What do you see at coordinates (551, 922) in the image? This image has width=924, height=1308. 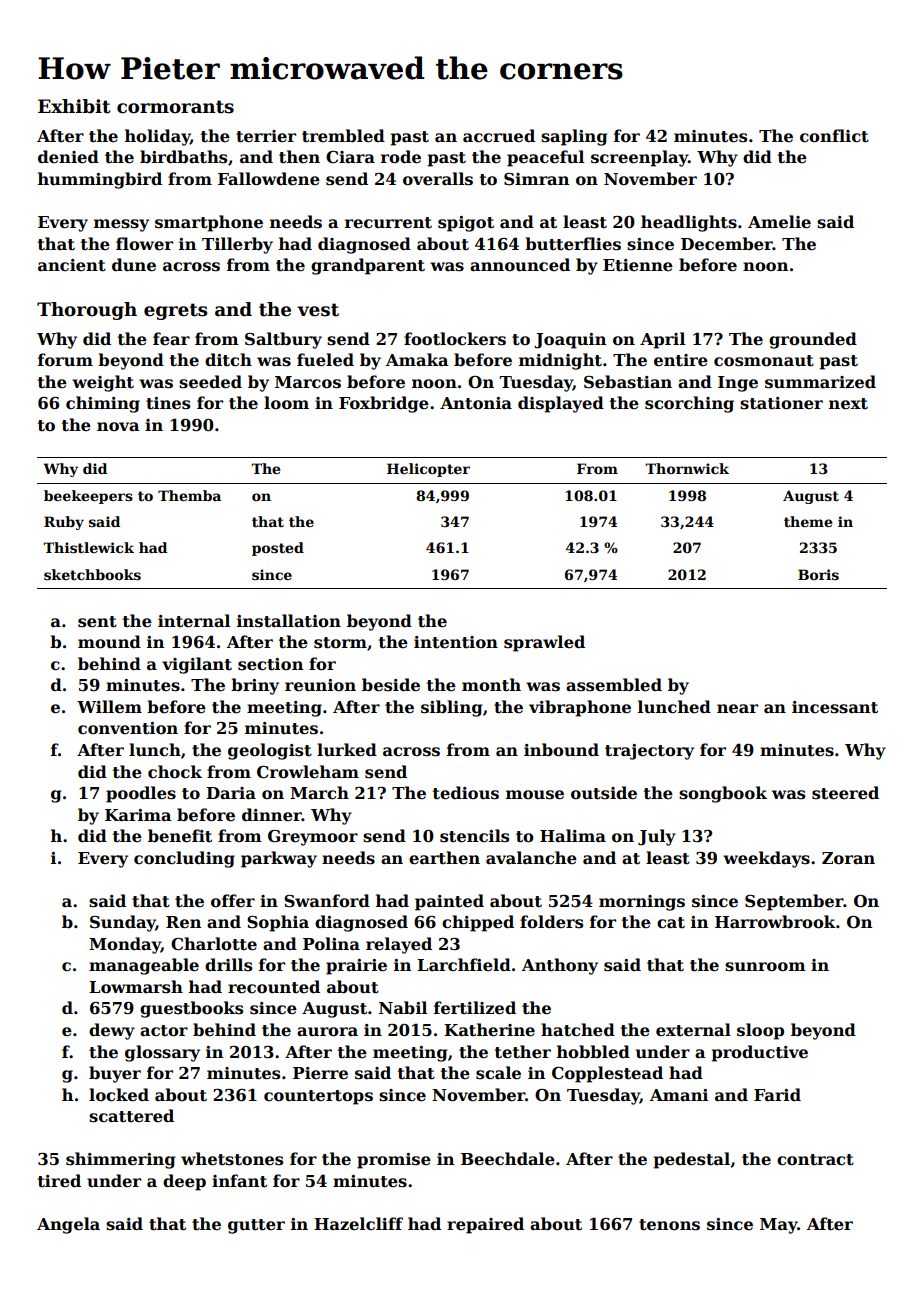 I see `folders` at bounding box center [551, 922].
